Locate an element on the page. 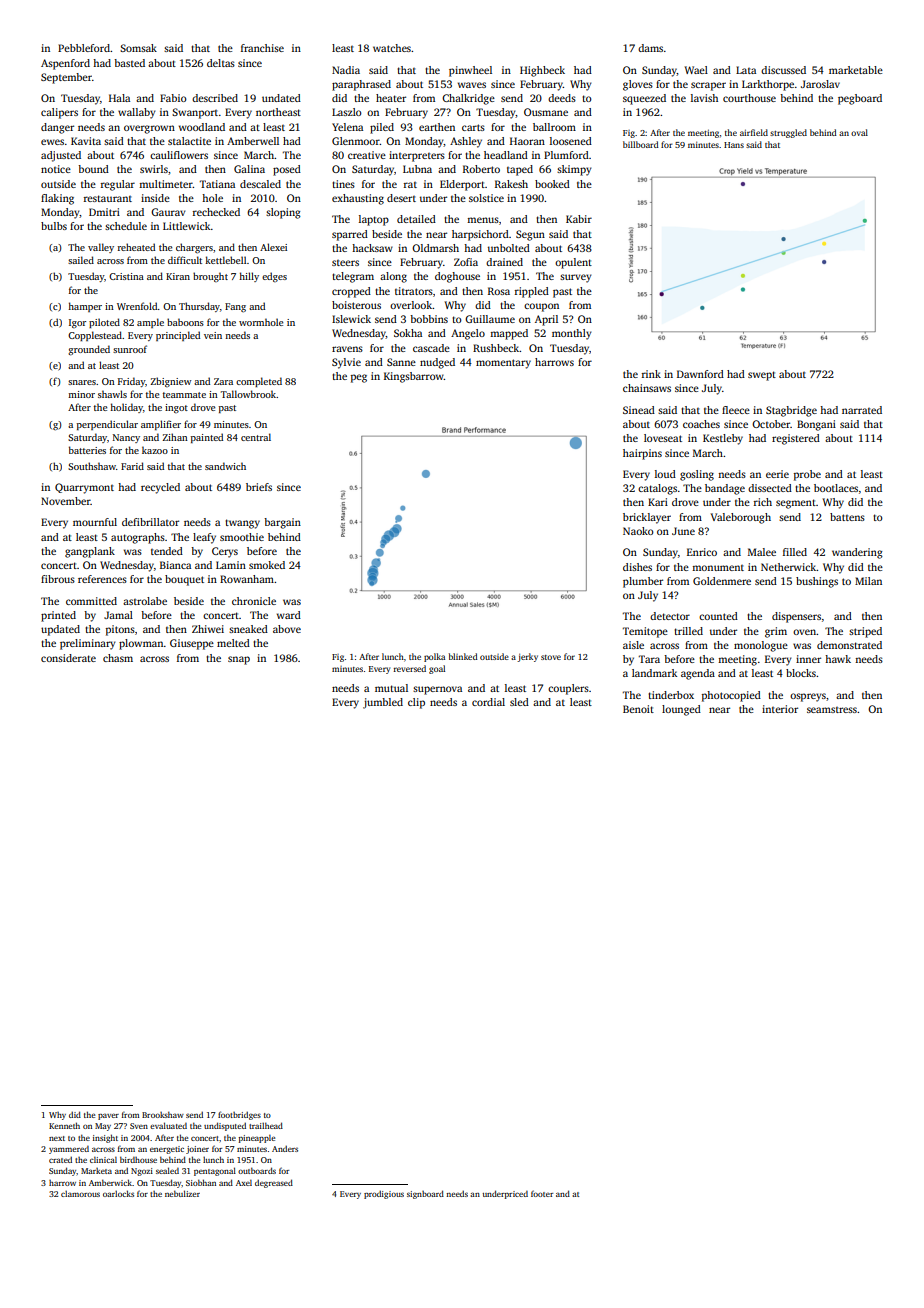 The image size is (924, 1308). billboard is located at coordinates (641, 144).
